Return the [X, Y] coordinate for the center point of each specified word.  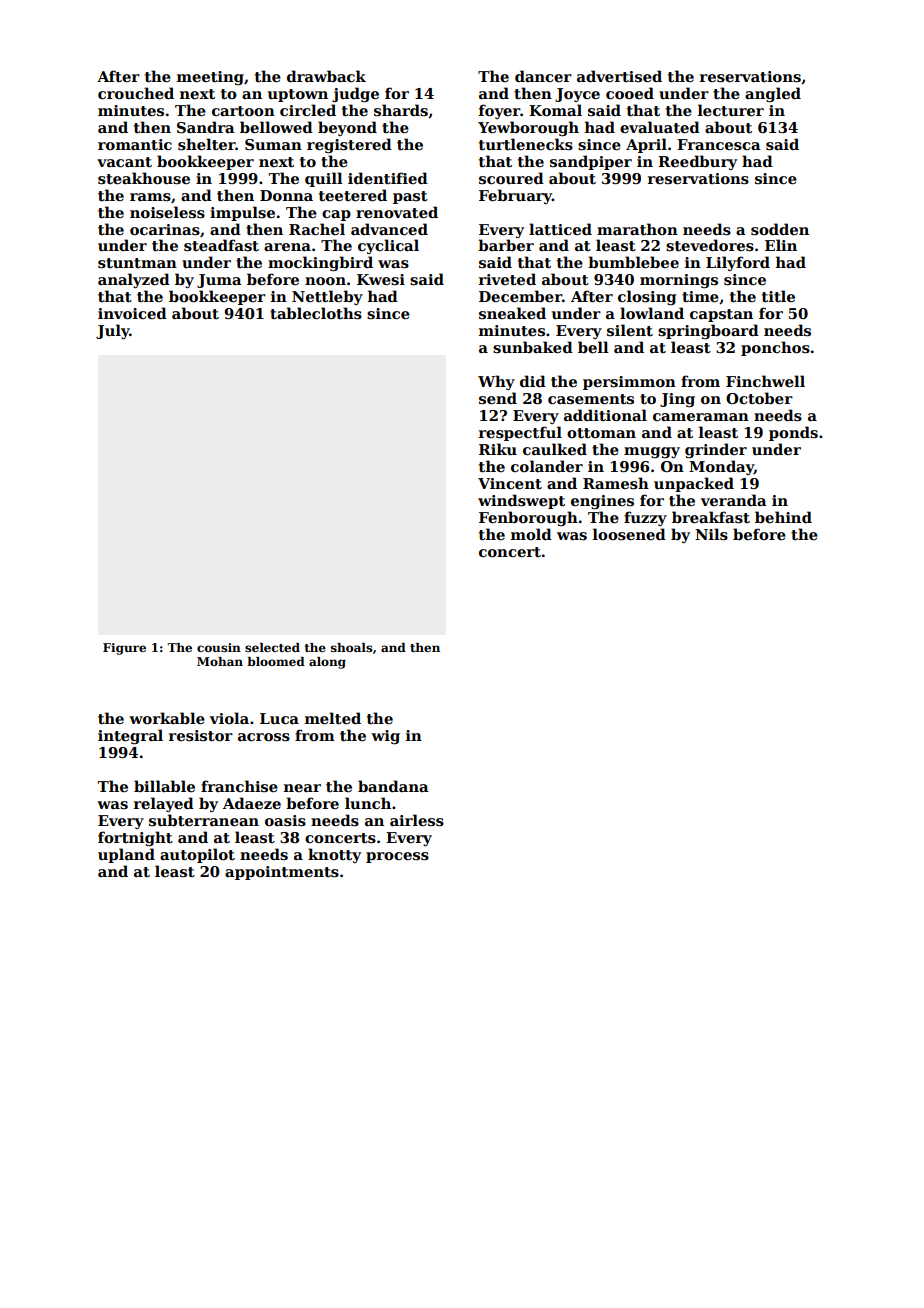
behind [783, 517]
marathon [637, 229]
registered [349, 145]
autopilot [197, 855]
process [397, 857]
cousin [219, 647]
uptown [298, 95]
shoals [352, 647]
